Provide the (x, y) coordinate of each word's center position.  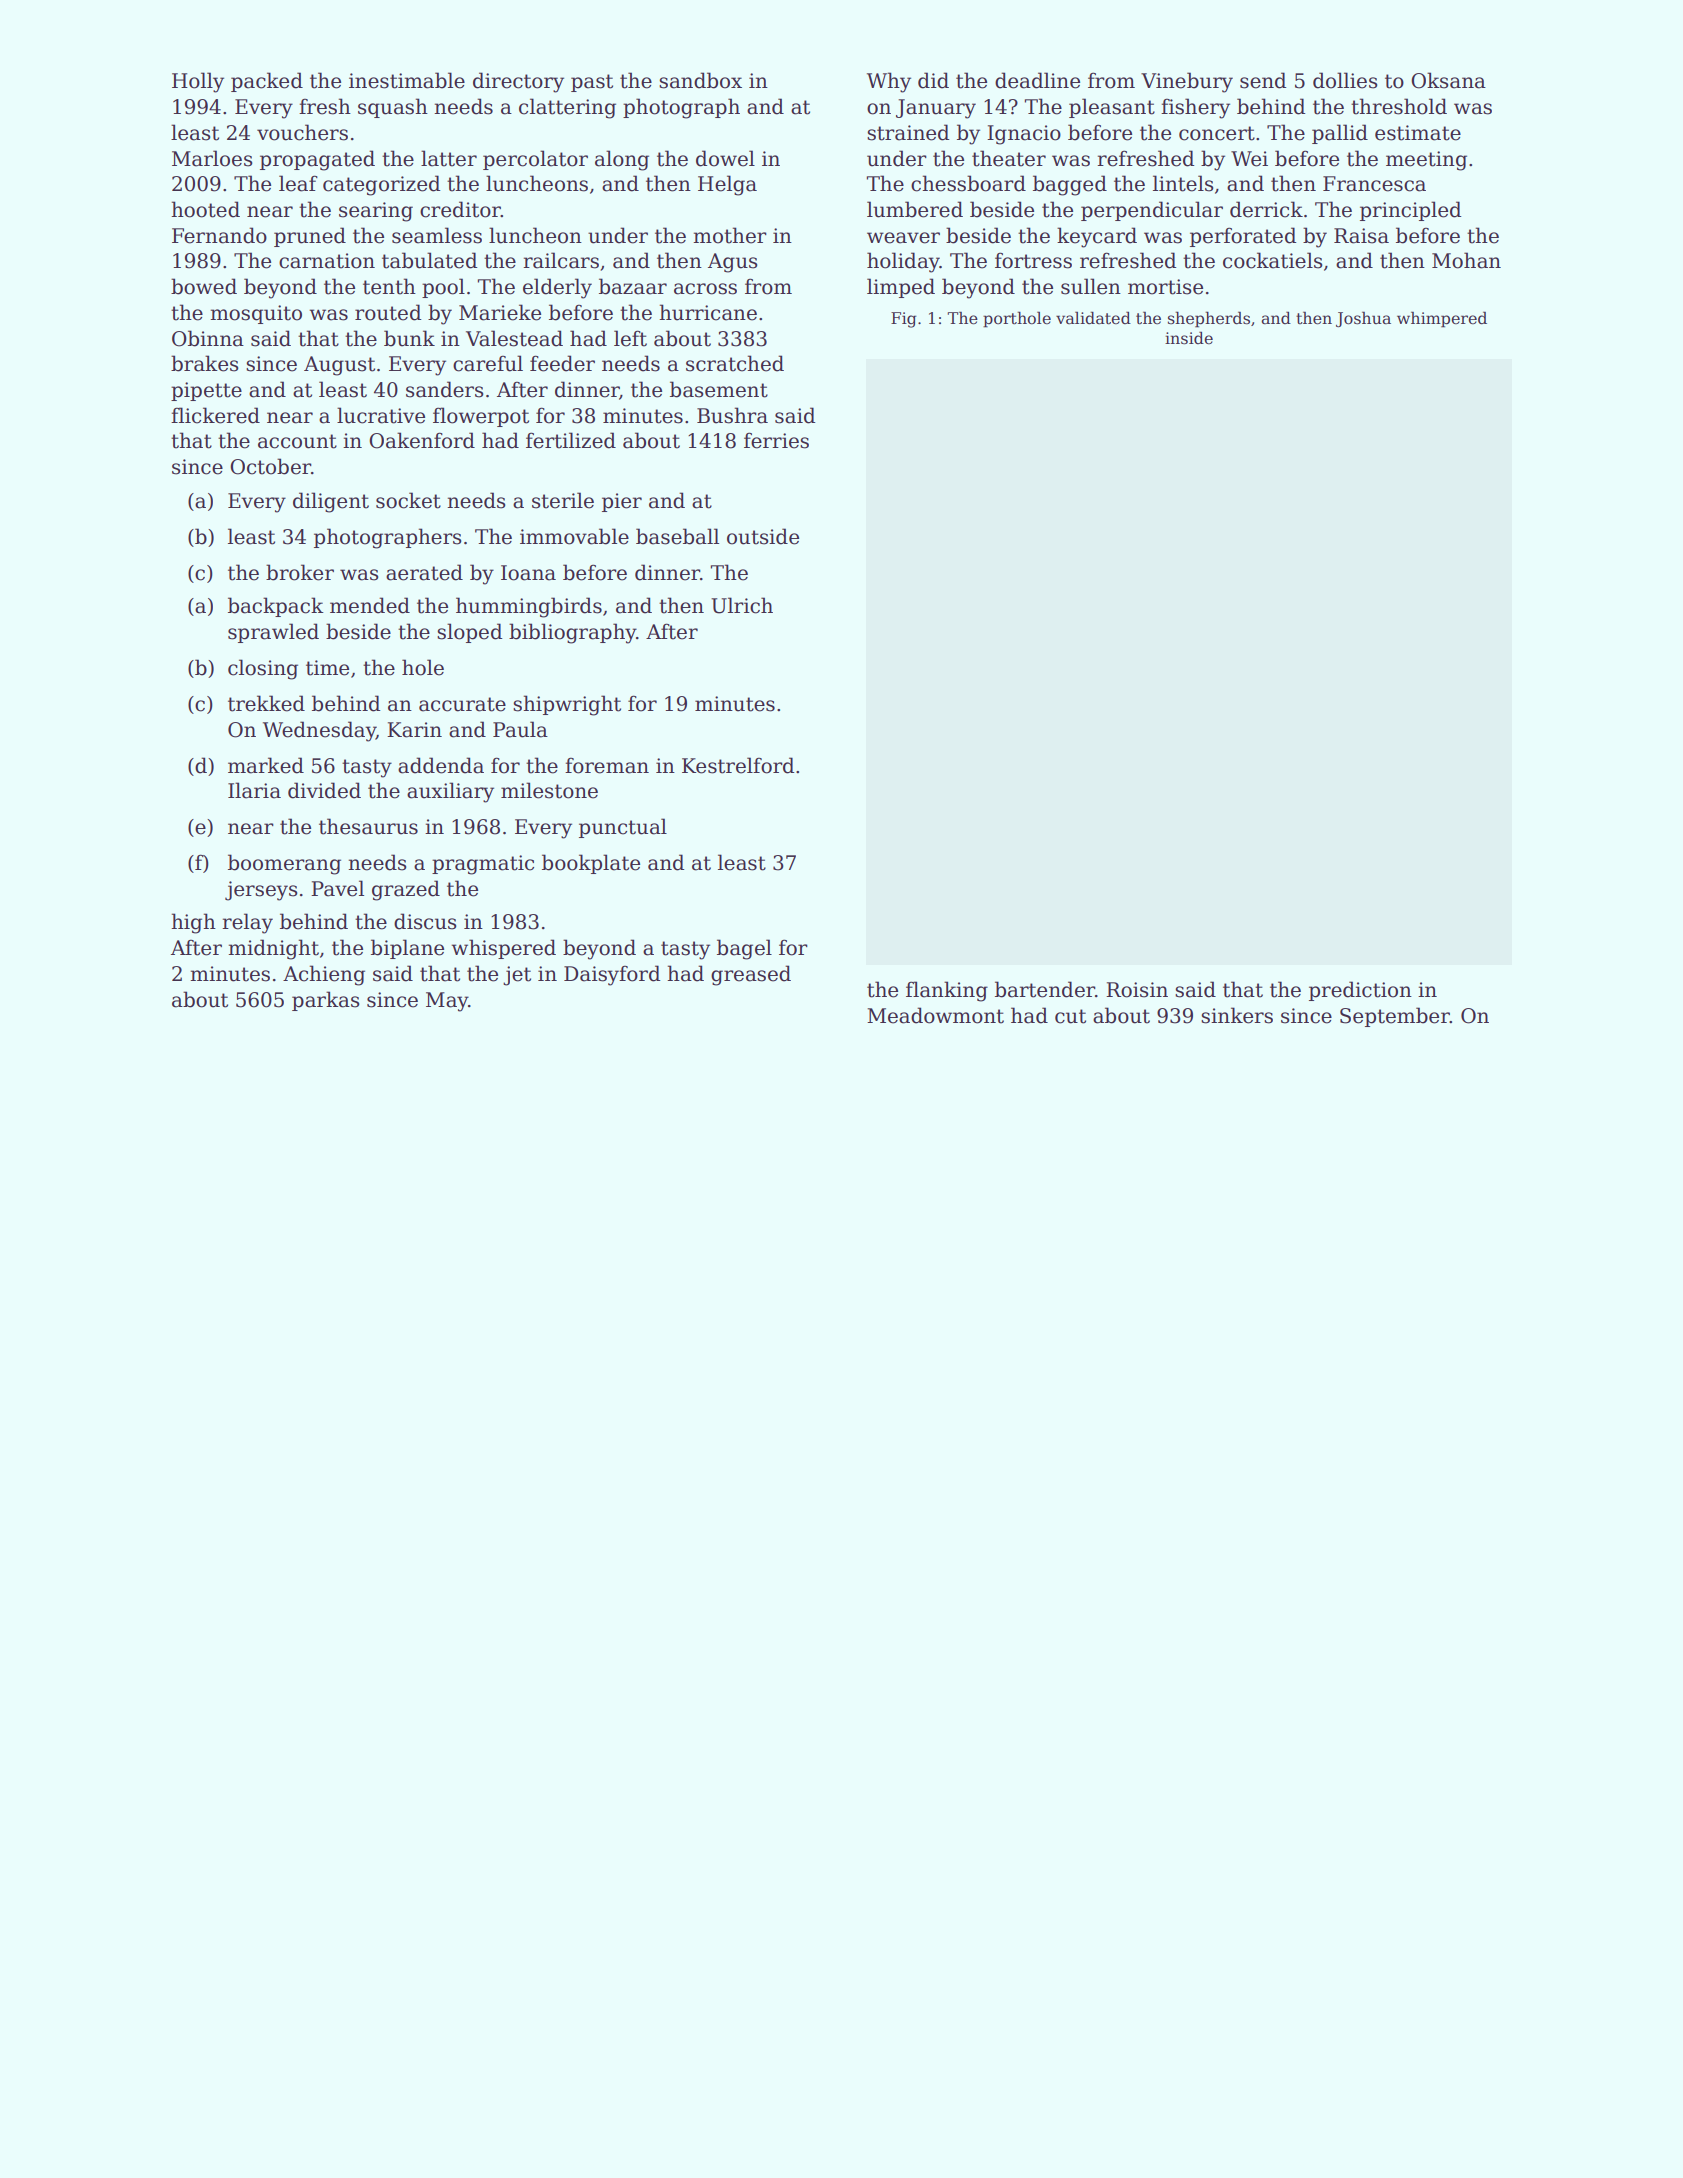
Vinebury (1187, 82)
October (270, 466)
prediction (1360, 991)
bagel (744, 949)
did (933, 80)
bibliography (572, 633)
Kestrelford (738, 765)
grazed (406, 890)
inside (1189, 338)
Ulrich (742, 605)
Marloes (212, 158)
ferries (776, 440)
